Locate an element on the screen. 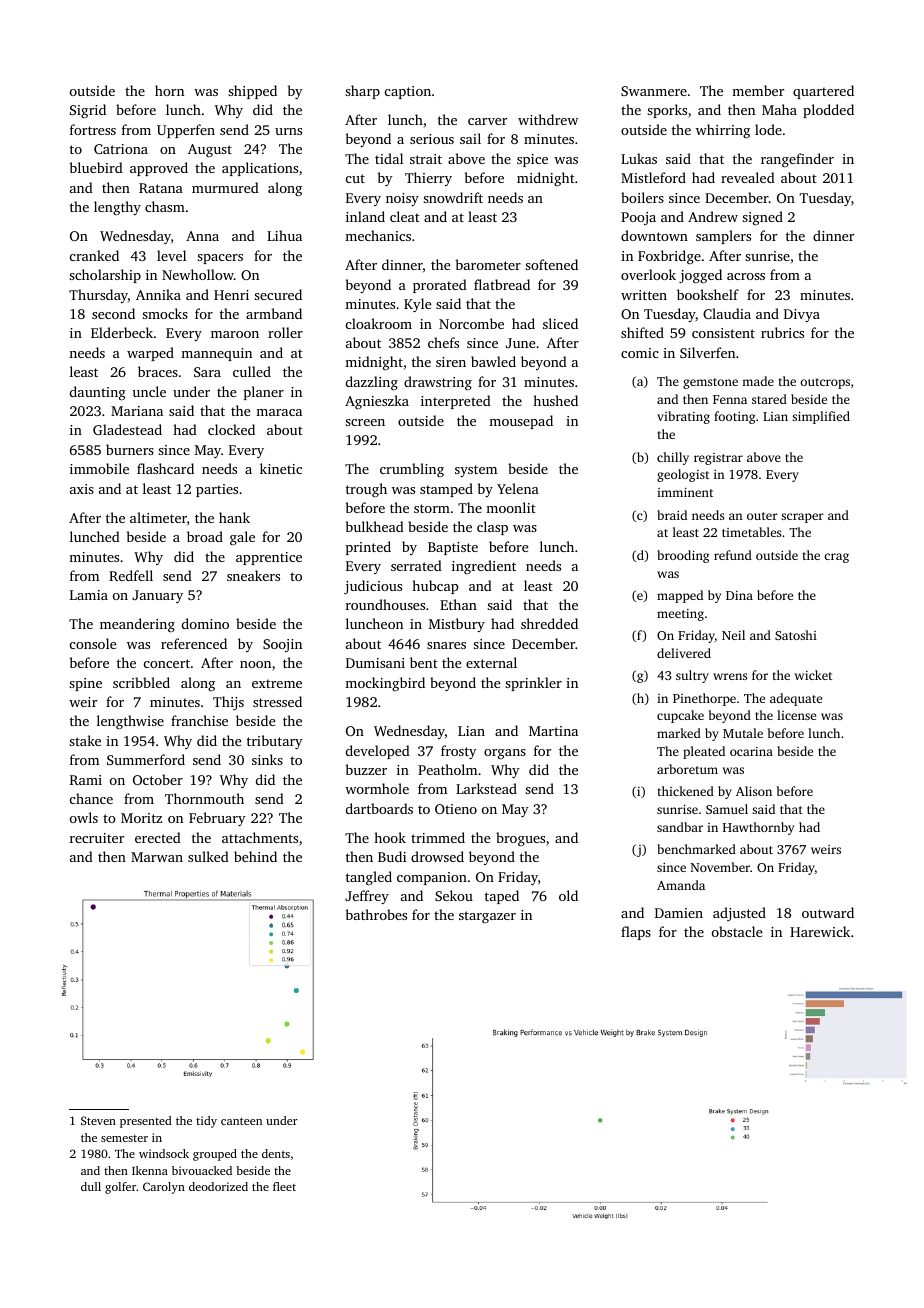 This screenshot has width=924, height=1308. Swanmere is located at coordinates (654, 91).
